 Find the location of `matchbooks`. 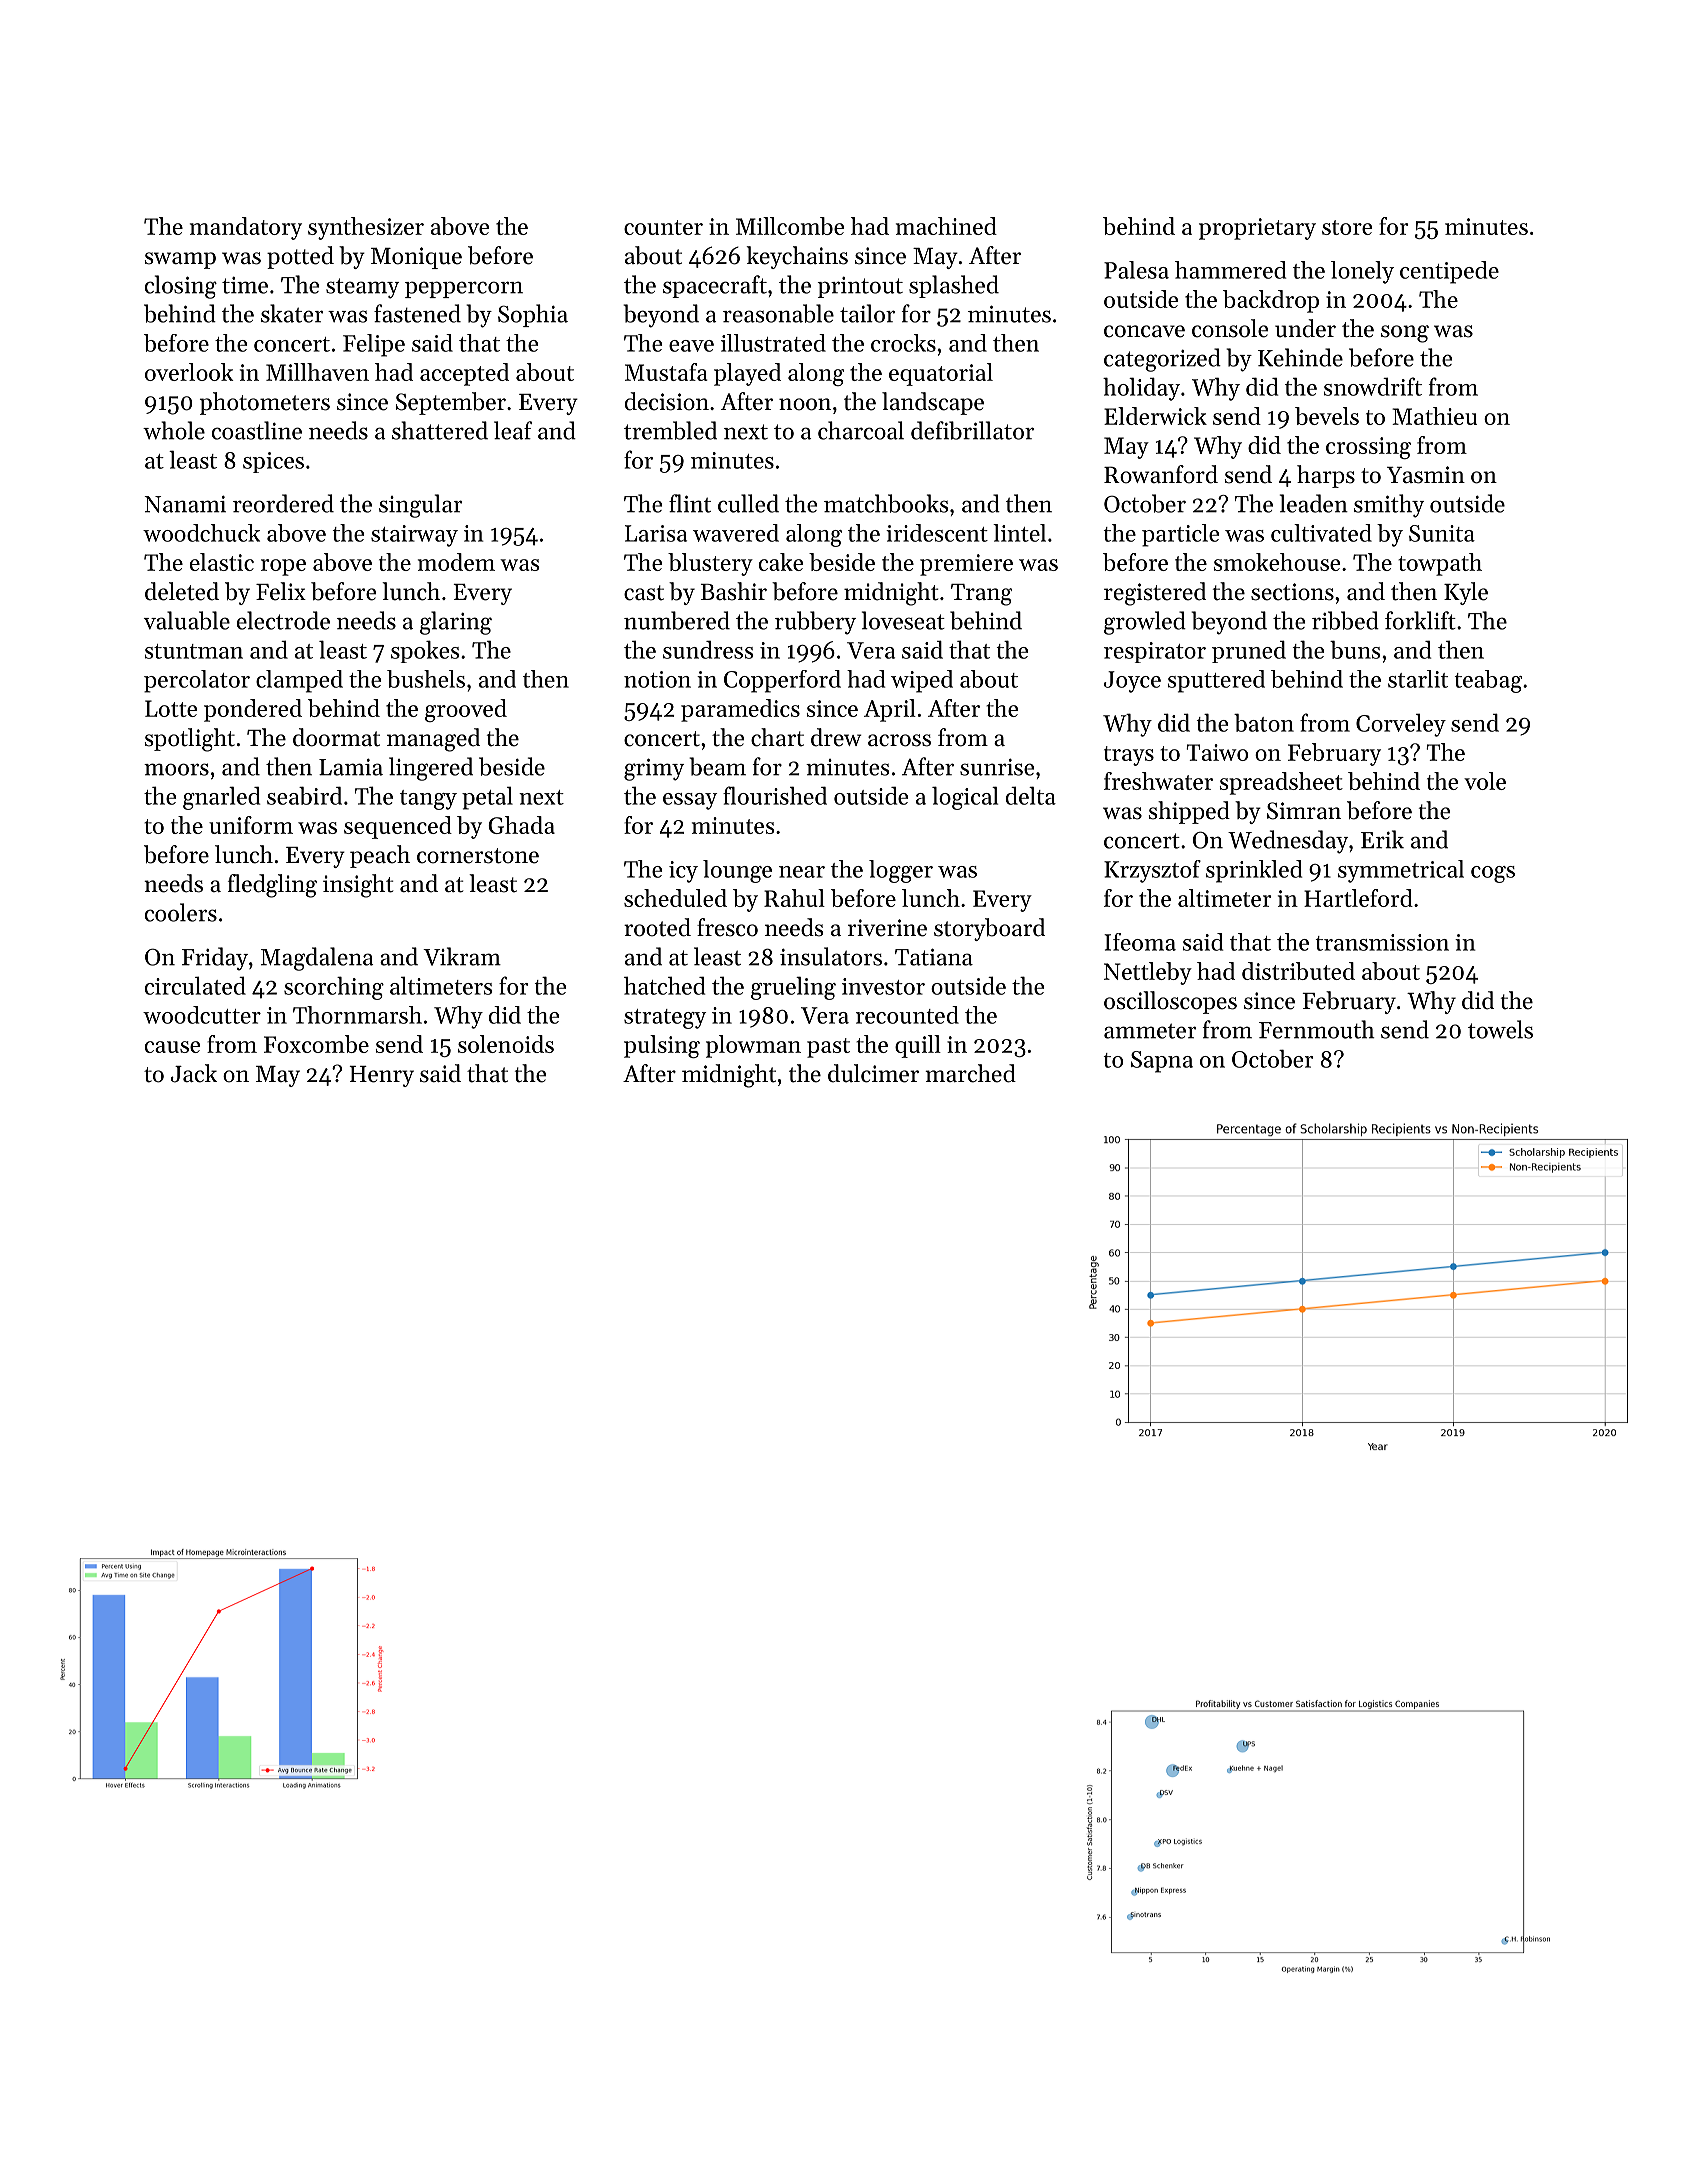

matchbooks is located at coordinates (886, 503).
